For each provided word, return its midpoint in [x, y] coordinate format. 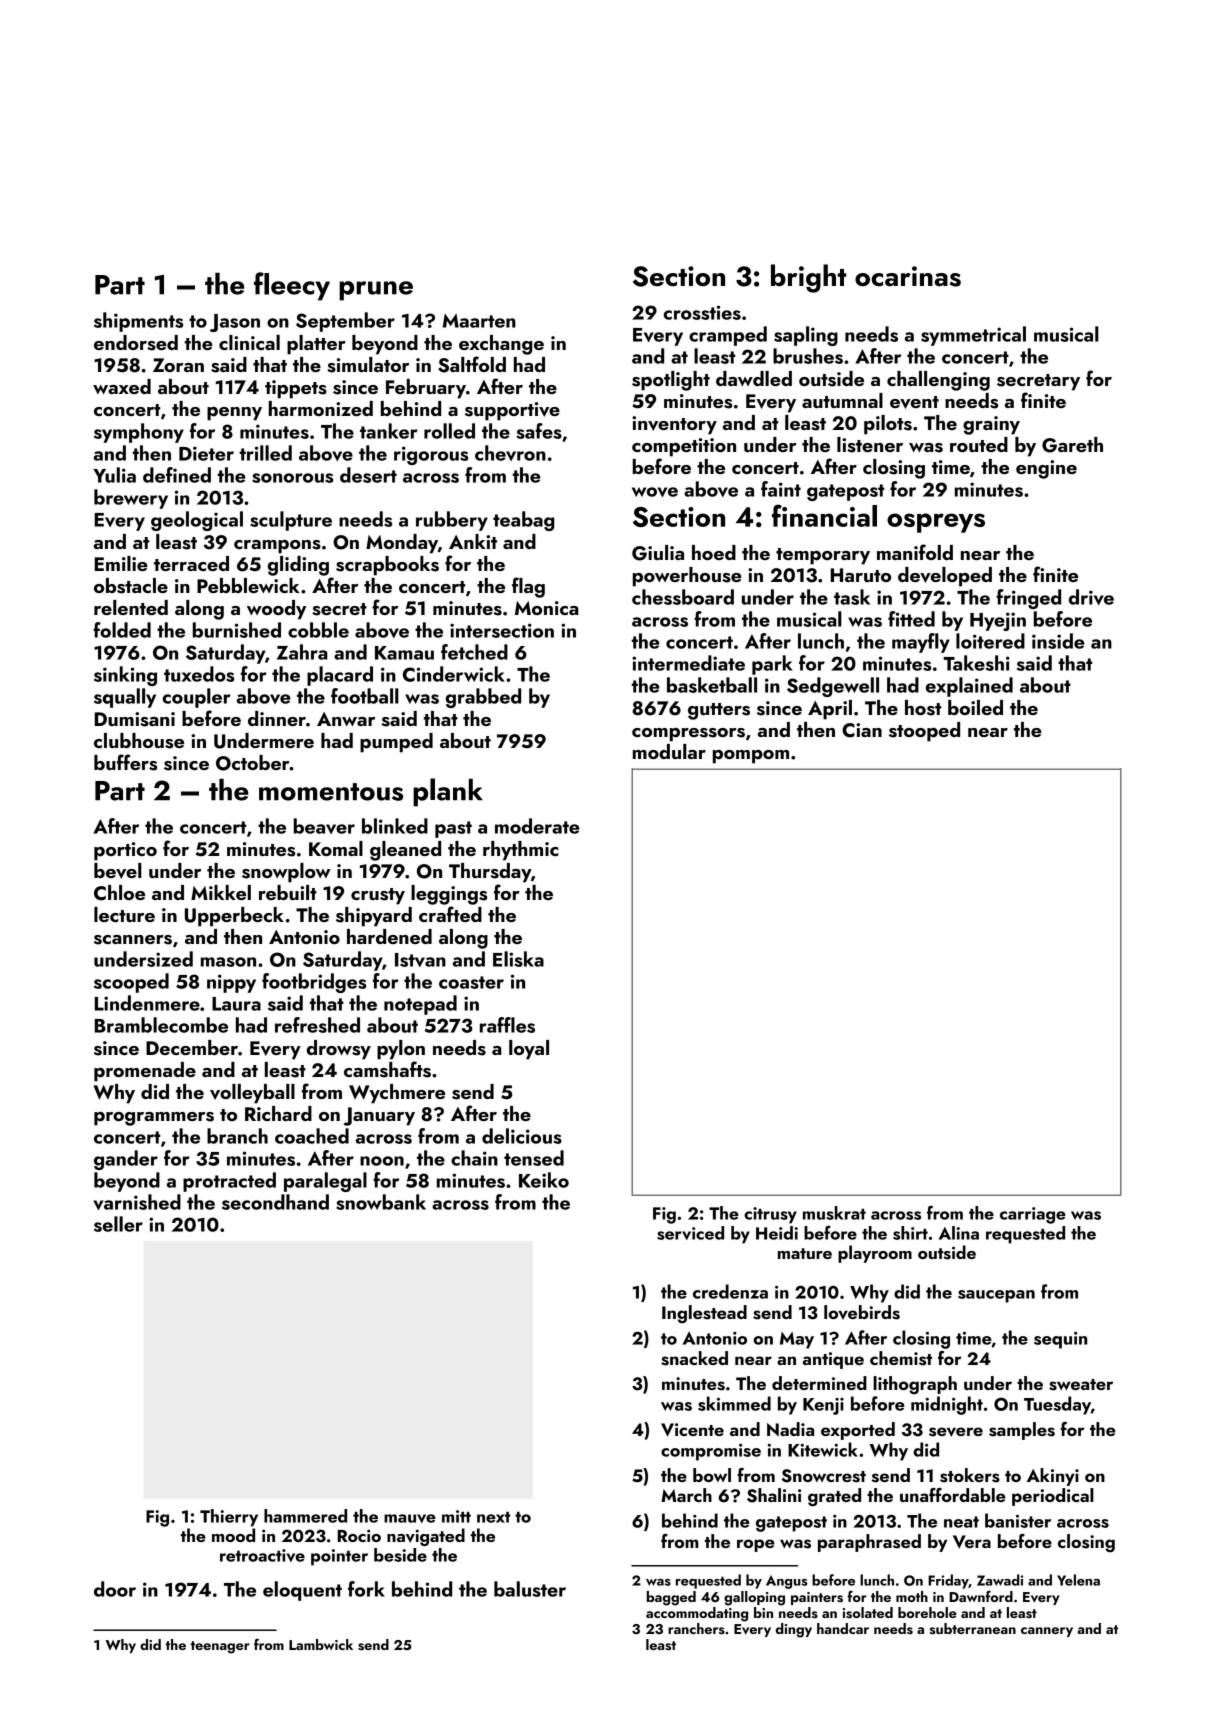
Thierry [229, 1518]
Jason [235, 323]
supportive [512, 411]
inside [1058, 641]
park [772, 665]
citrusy [770, 1215]
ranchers [696, 1628]
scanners [133, 940]
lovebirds [862, 1312]
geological [197, 521]
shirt [910, 1233]
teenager [220, 1647]
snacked [694, 1358]
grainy [991, 425]
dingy [794, 1630]
